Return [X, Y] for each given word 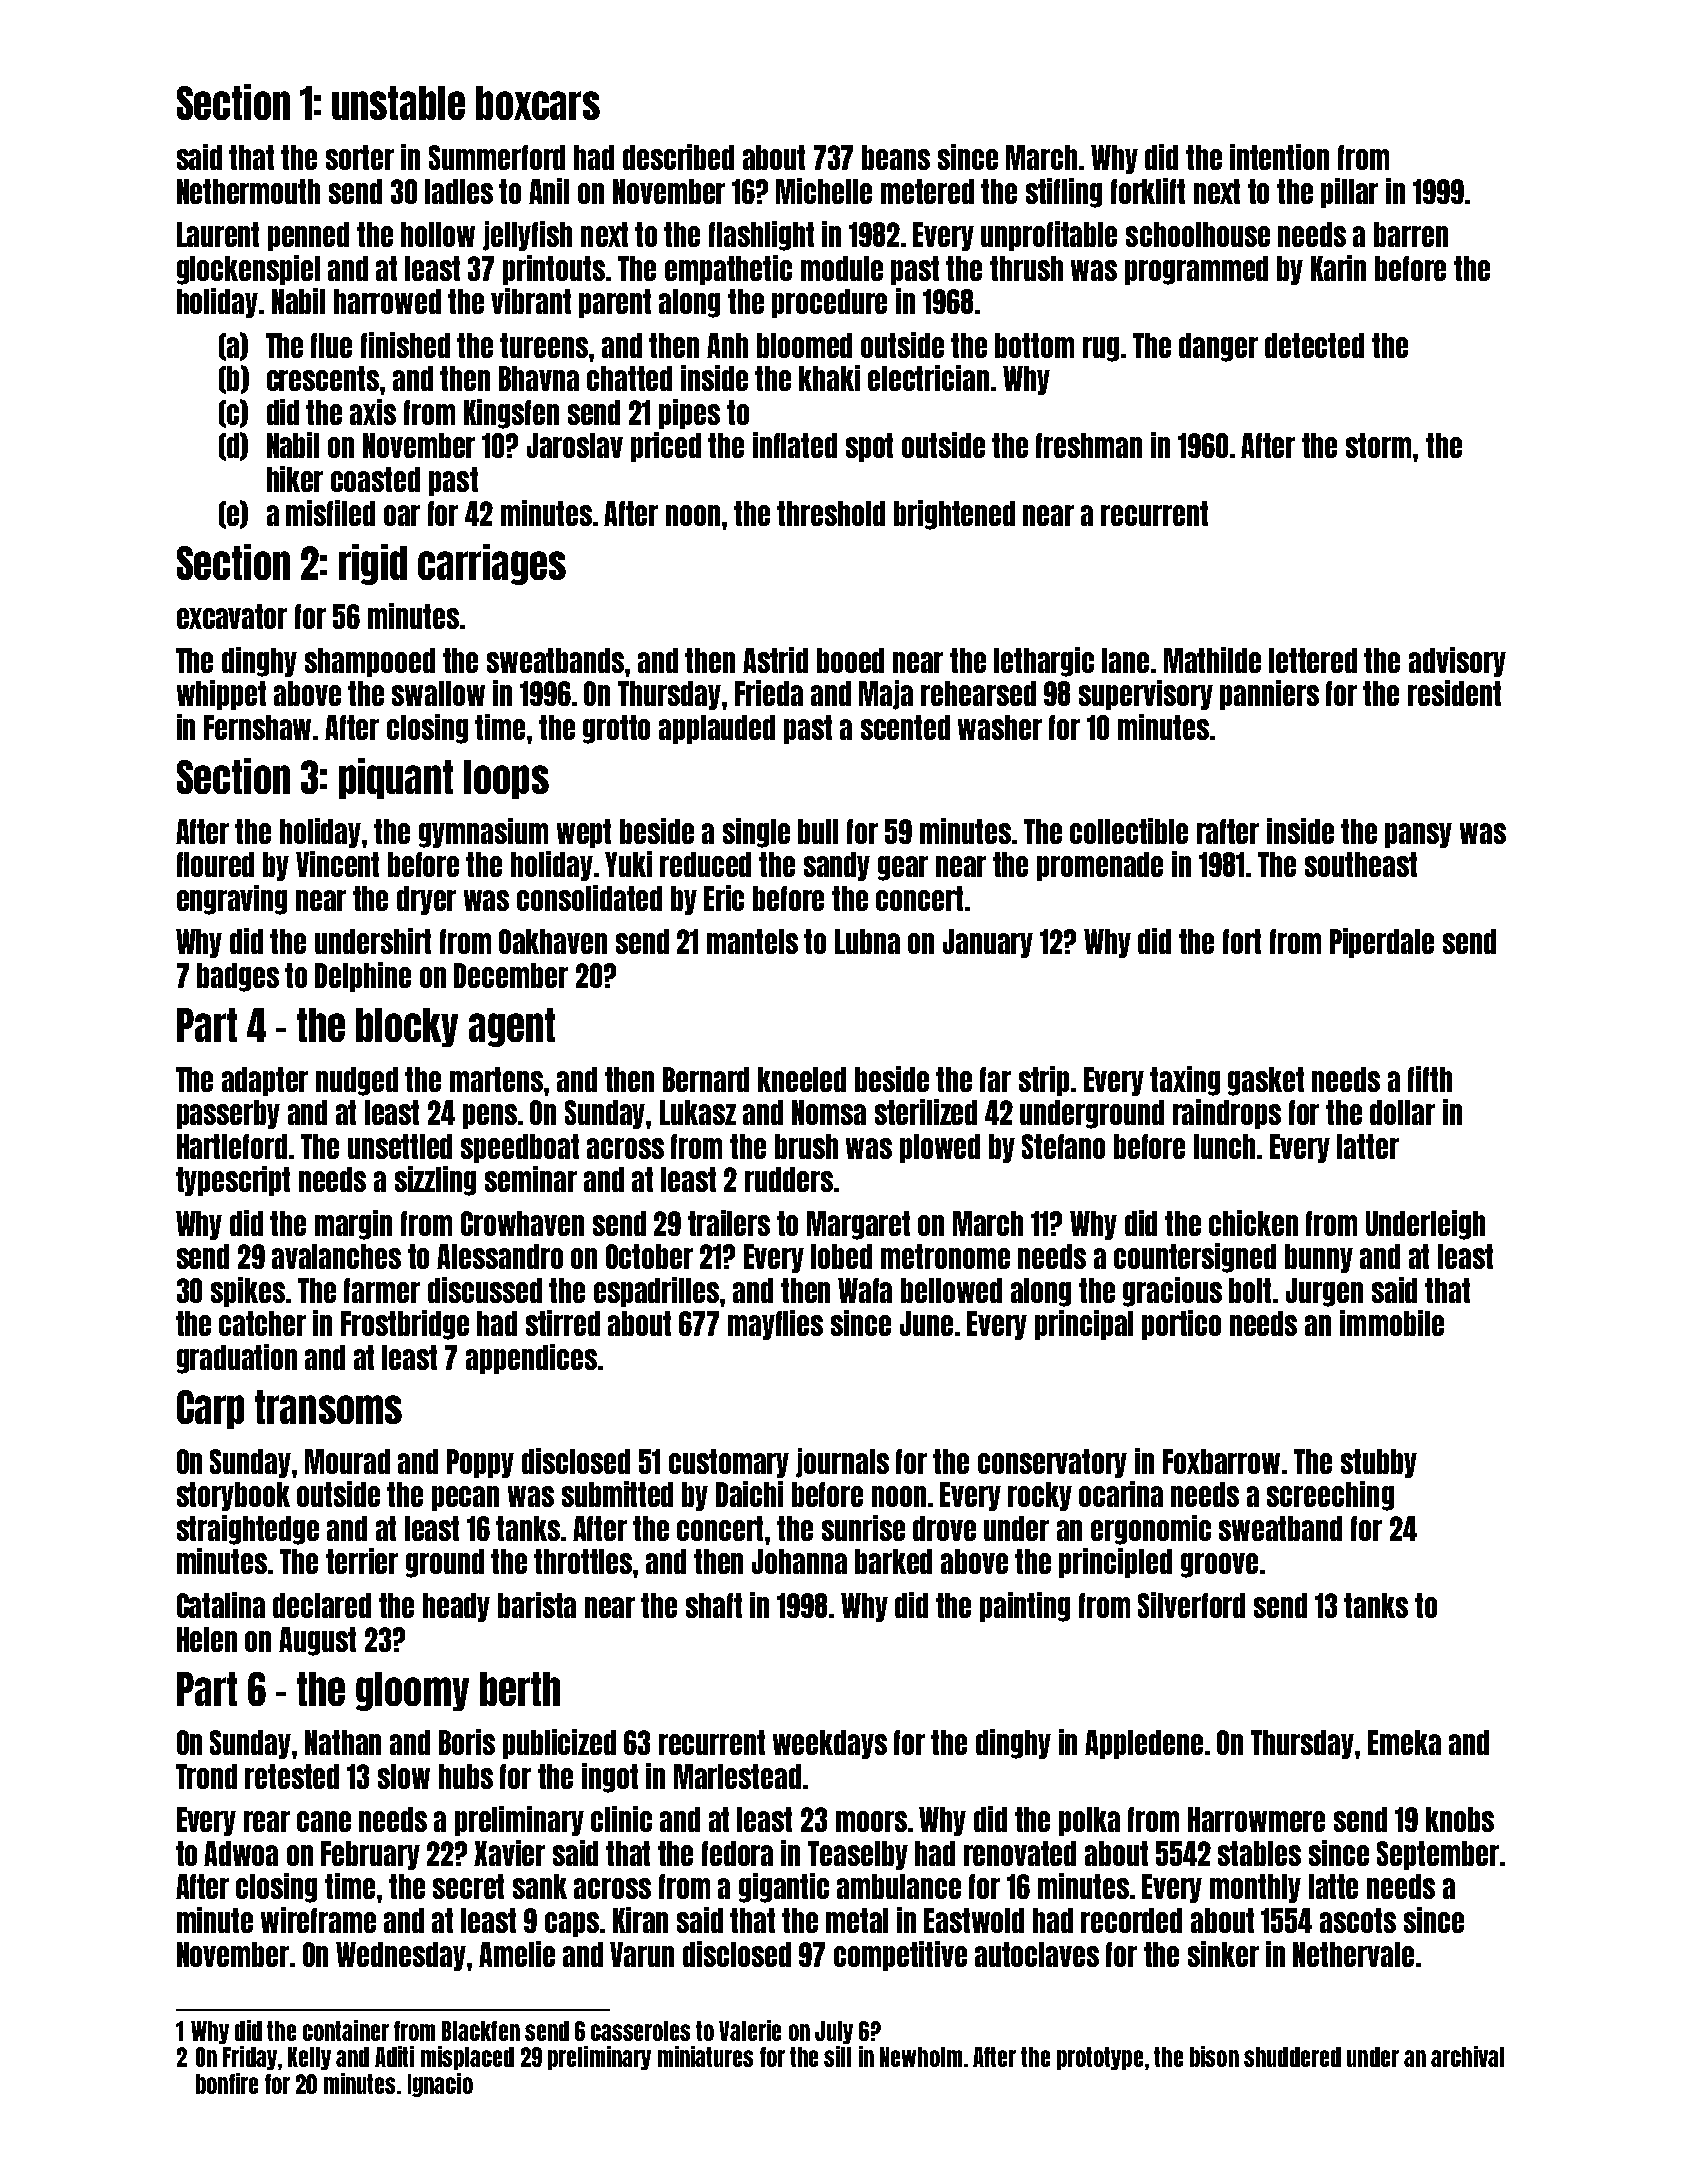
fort [1242, 941]
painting [1025, 1607]
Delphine [363, 977]
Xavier [509, 1853]
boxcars [538, 103]
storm [1378, 445]
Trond [206, 1776]
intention [1279, 157]
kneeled [802, 1079]
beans [896, 157]
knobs [1460, 1819]
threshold [831, 513]
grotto [616, 729]
